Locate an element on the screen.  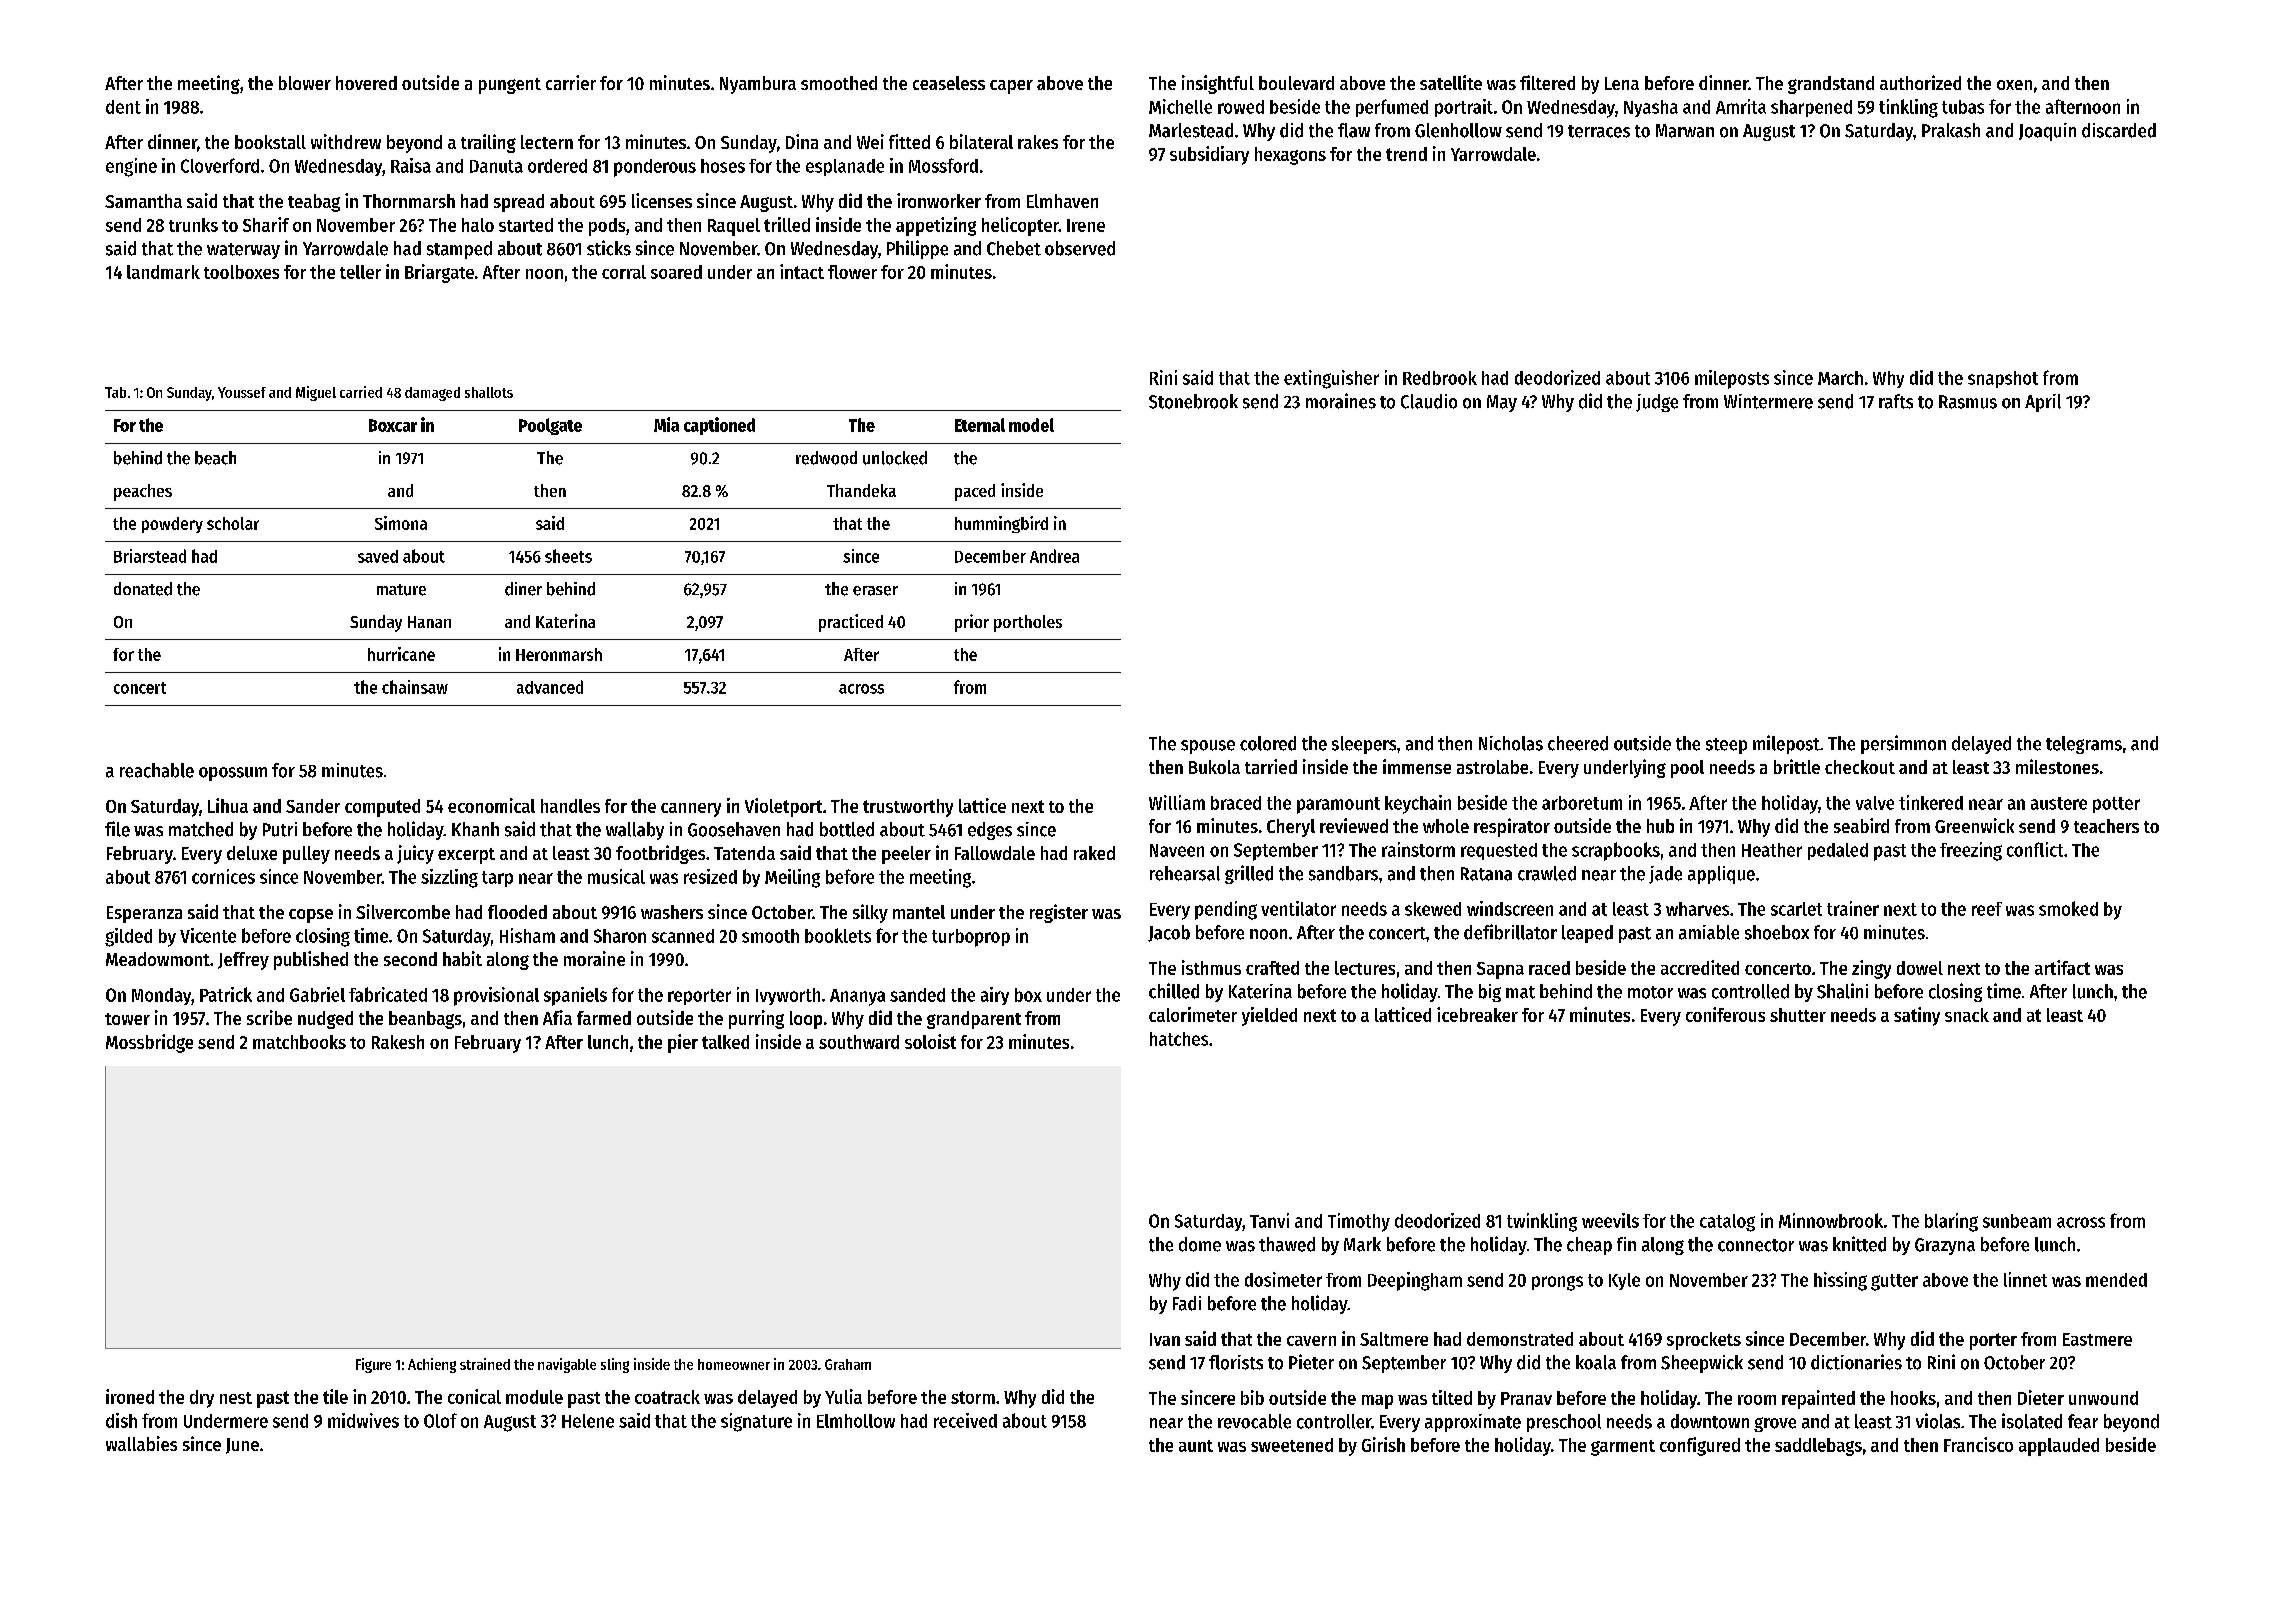
Elmhaven is located at coordinates (1062, 201).
